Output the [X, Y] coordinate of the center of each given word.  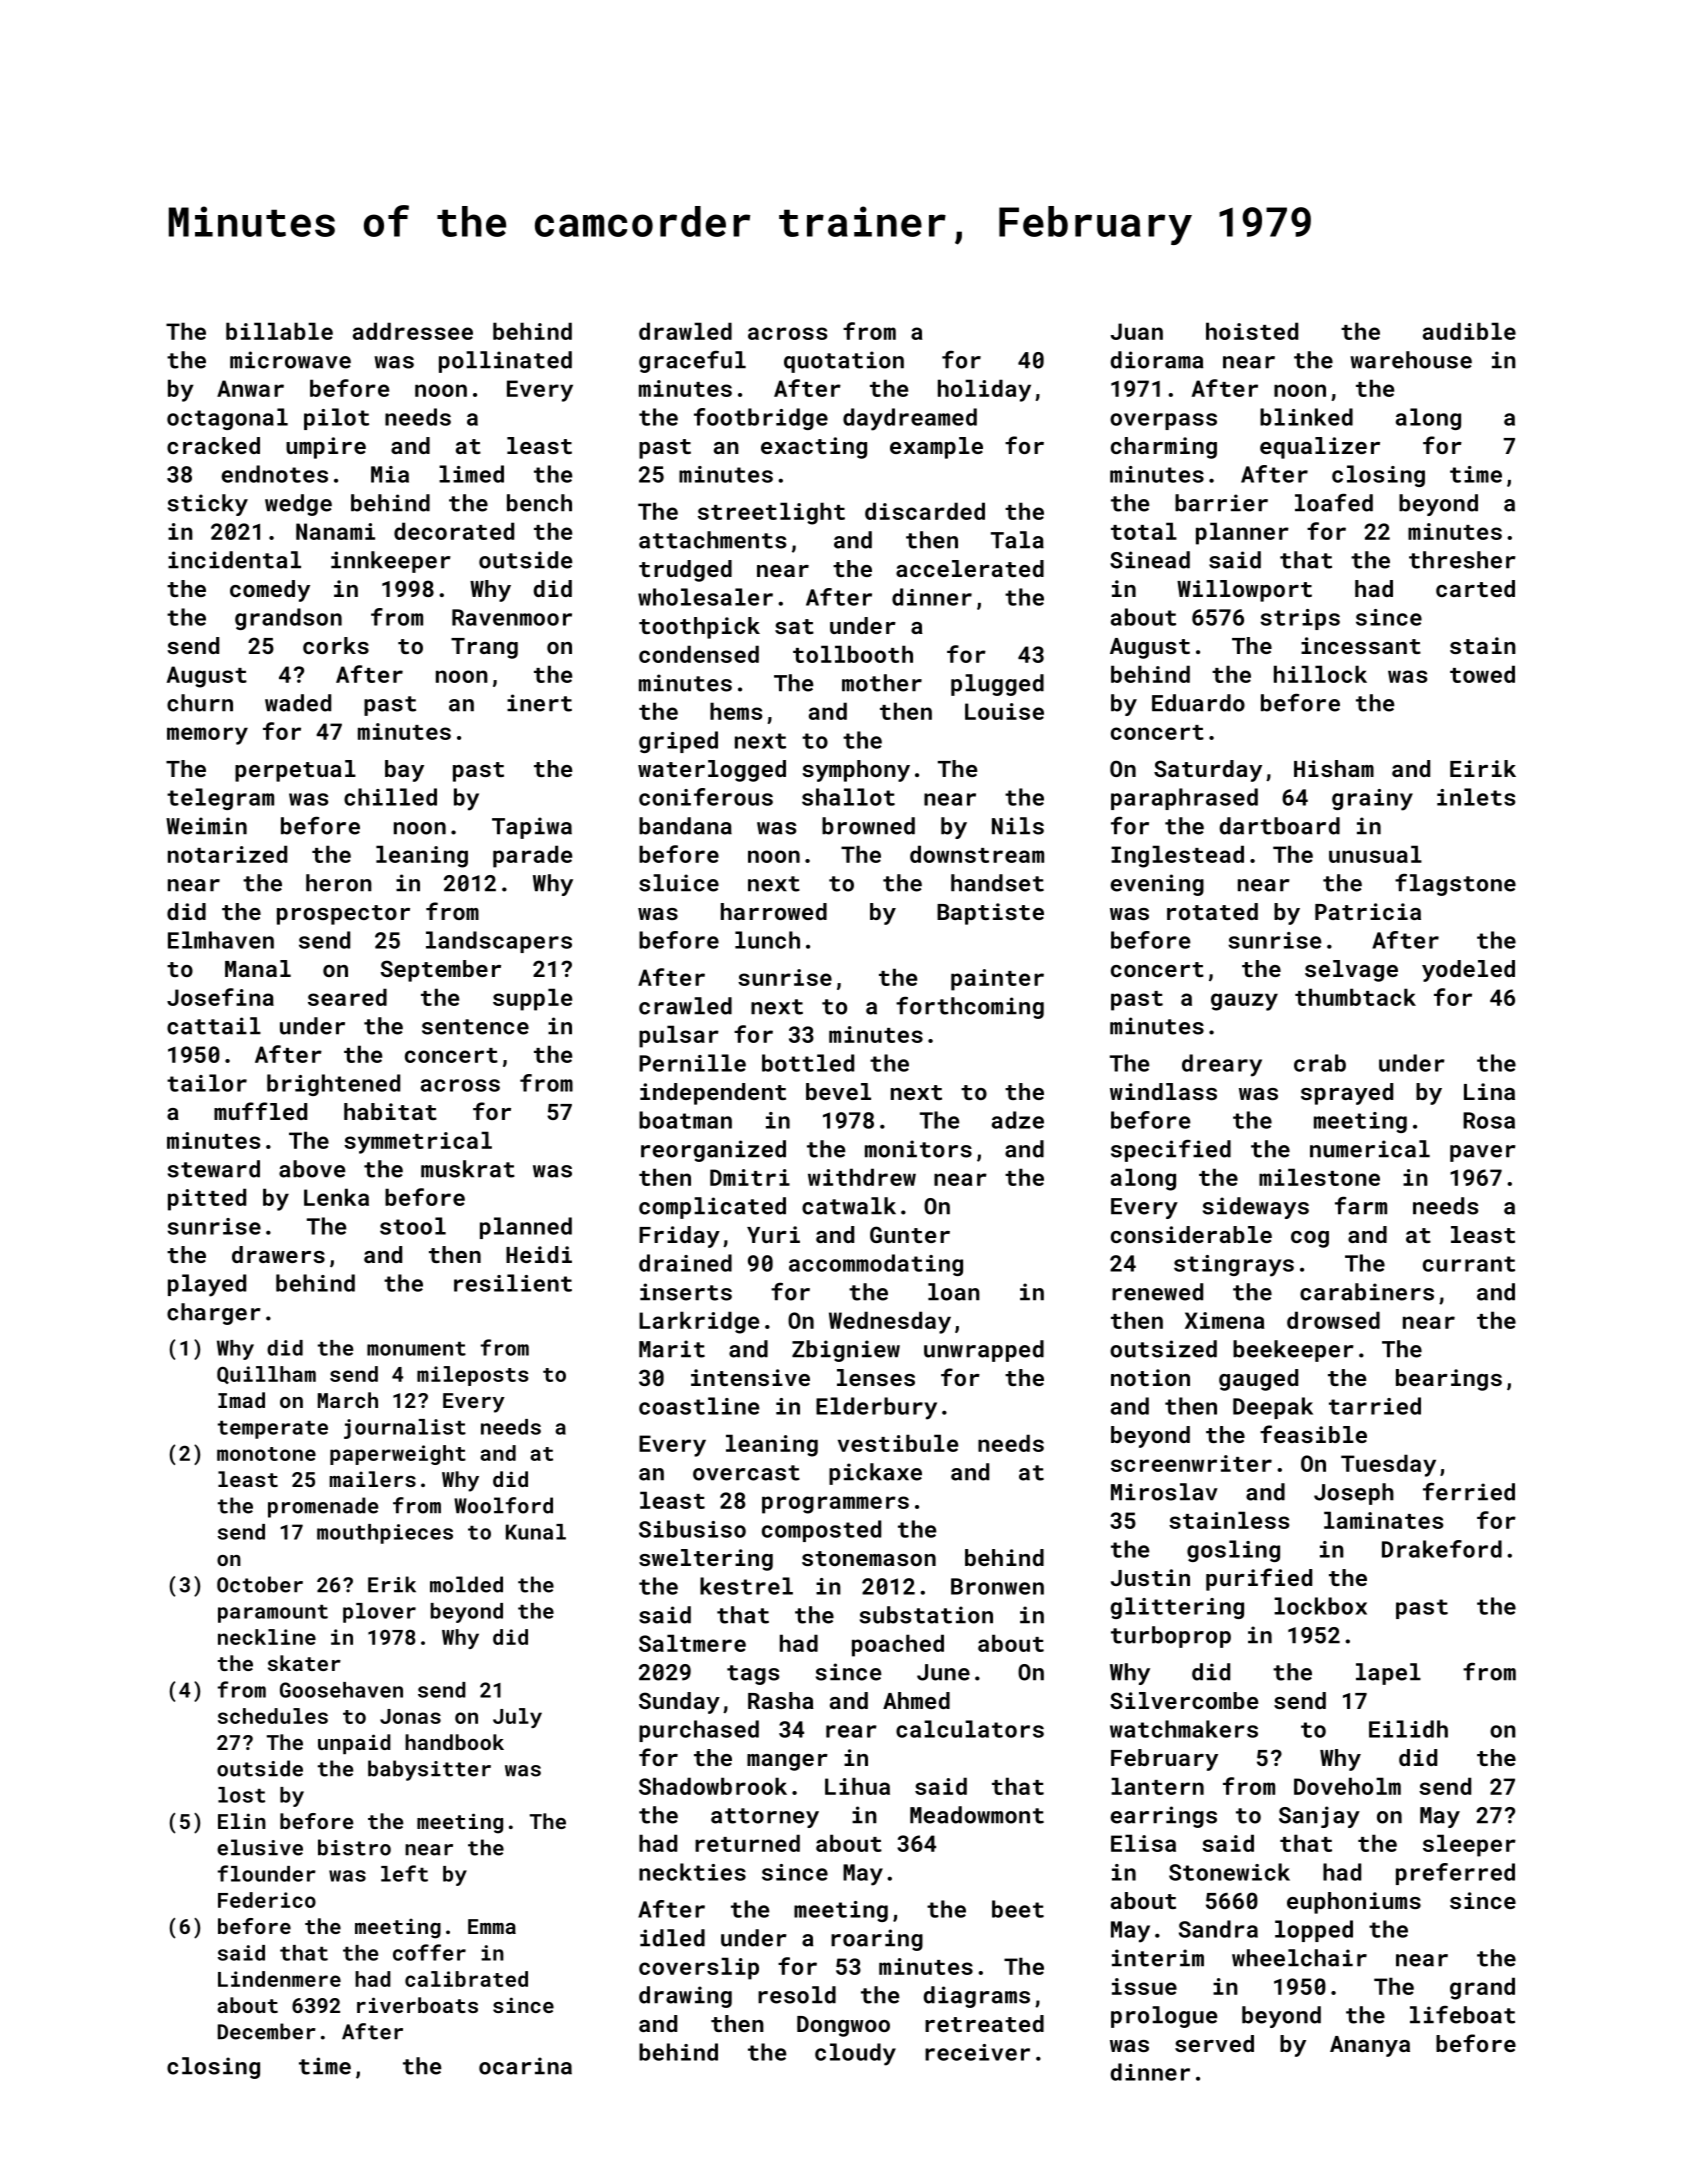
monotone [266, 1454]
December [267, 2031]
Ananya [1370, 2046]
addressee [413, 331]
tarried [1375, 1406]
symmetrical [418, 1142]
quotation [844, 362]
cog [1310, 1239]
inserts [686, 1292]
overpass [1163, 421]
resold [797, 1995]
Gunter [910, 1234]
